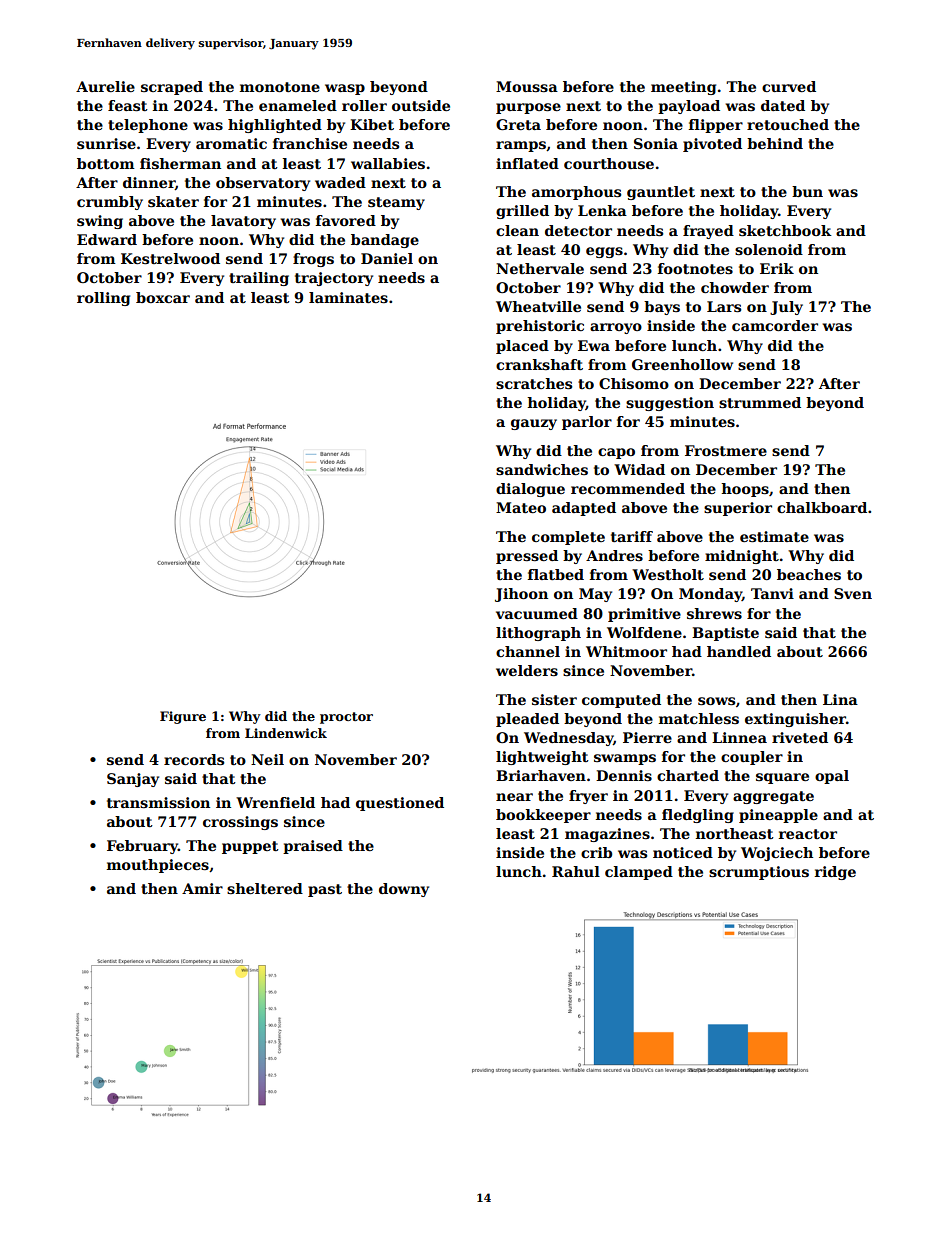 The height and width of the screenshot is (1233, 952). Describe the element at coordinates (103, 299) in the screenshot. I see `rolling` at that location.
